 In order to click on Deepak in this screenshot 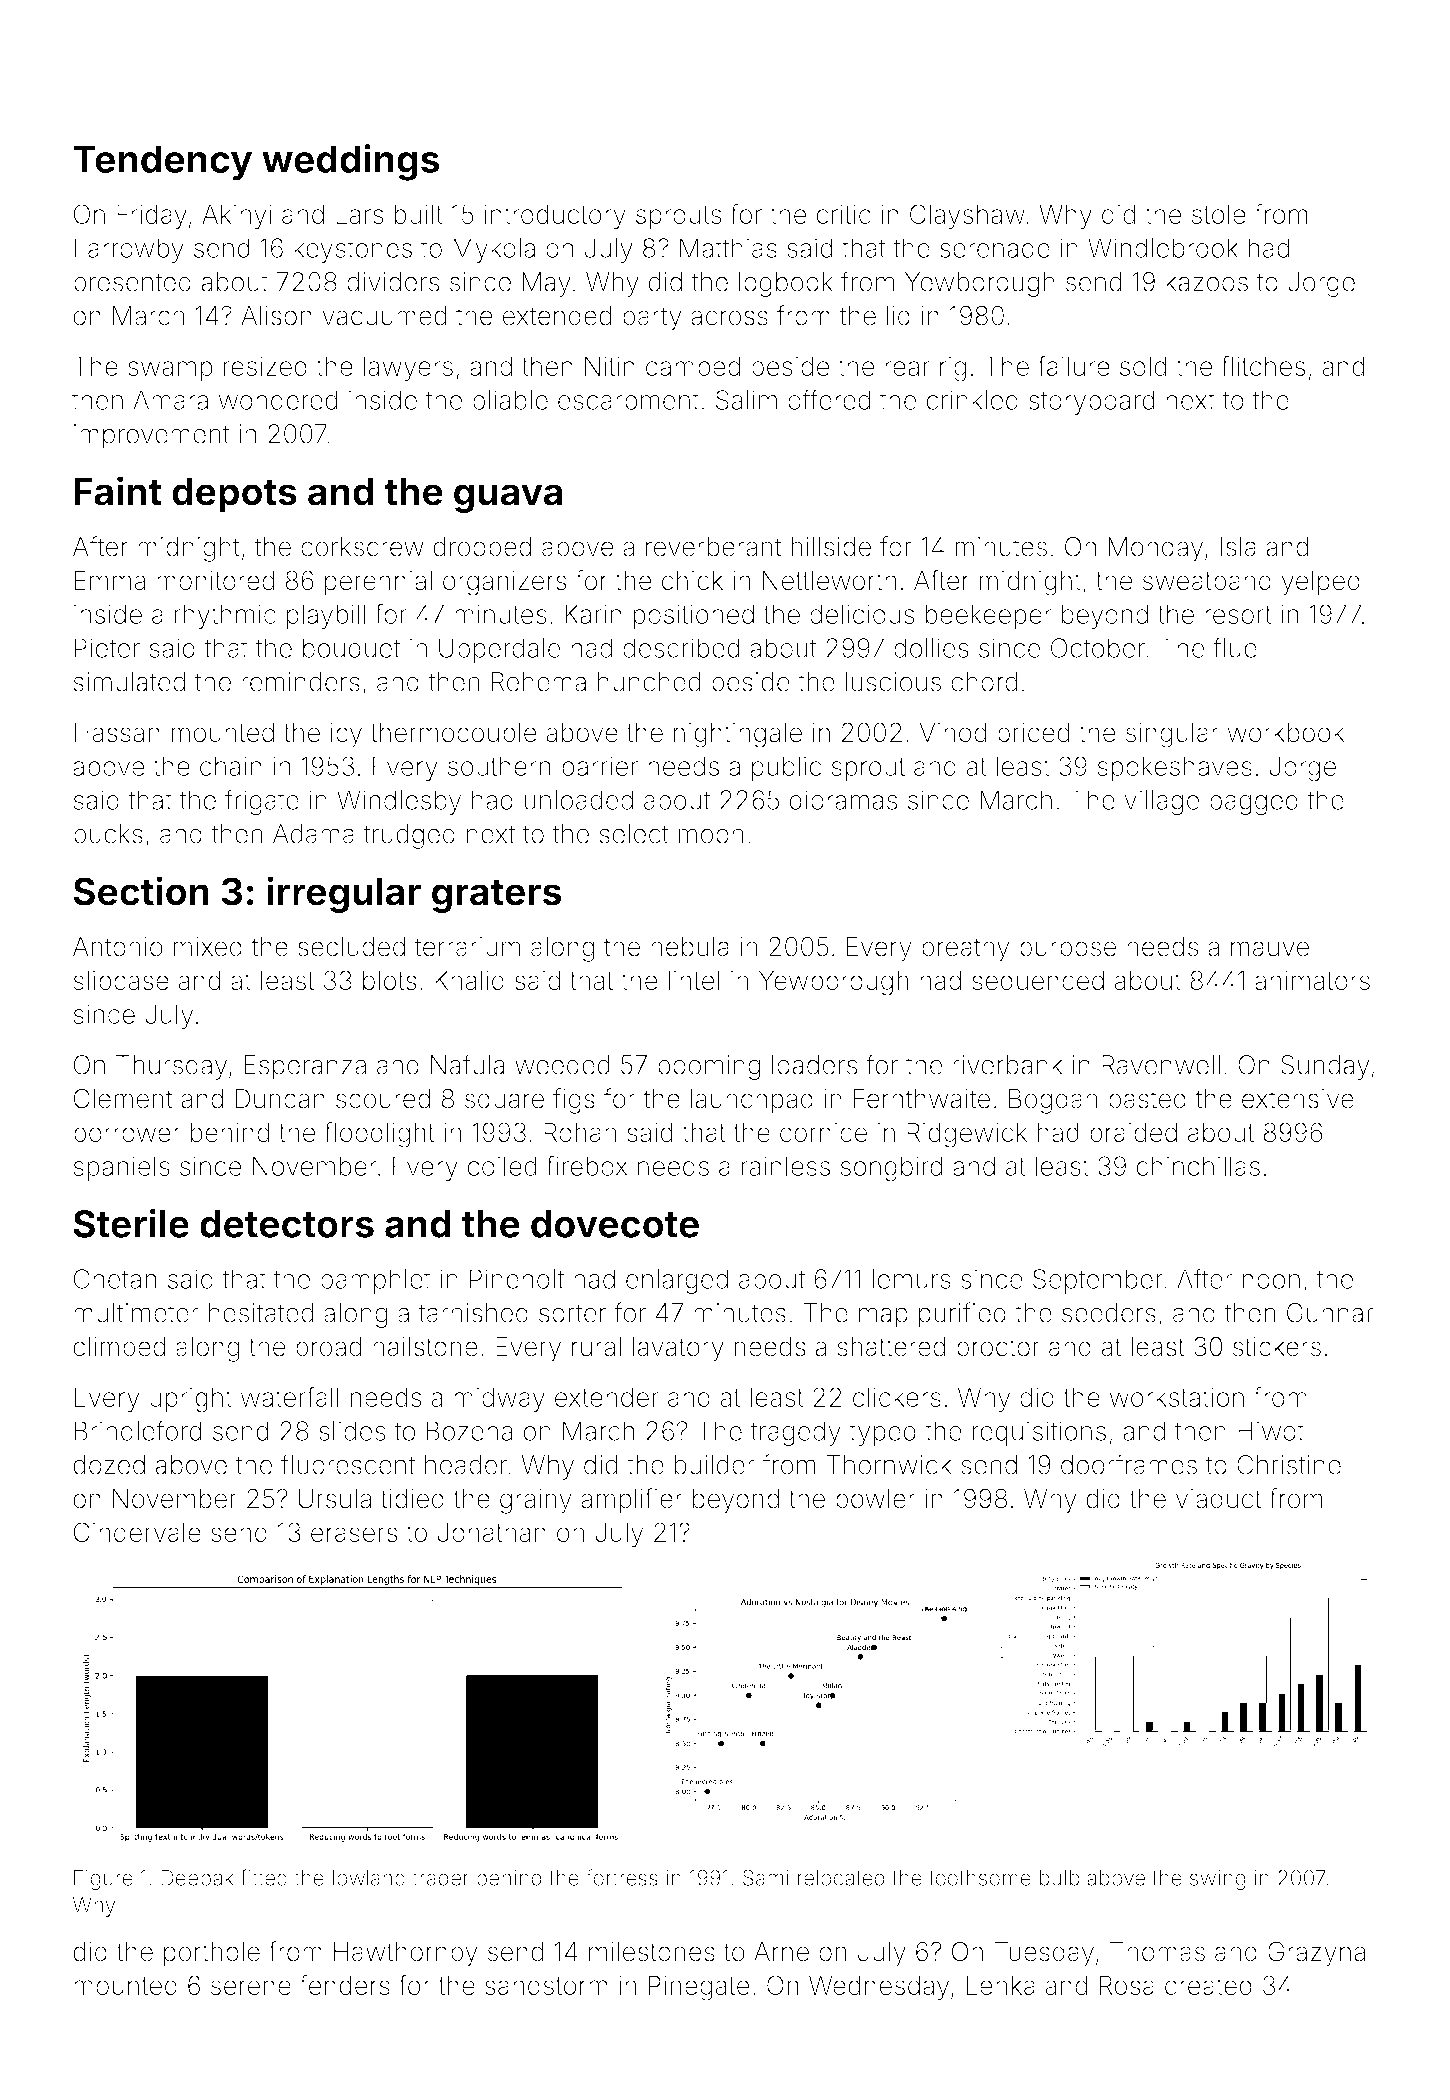, I will do `click(197, 1880)`.
